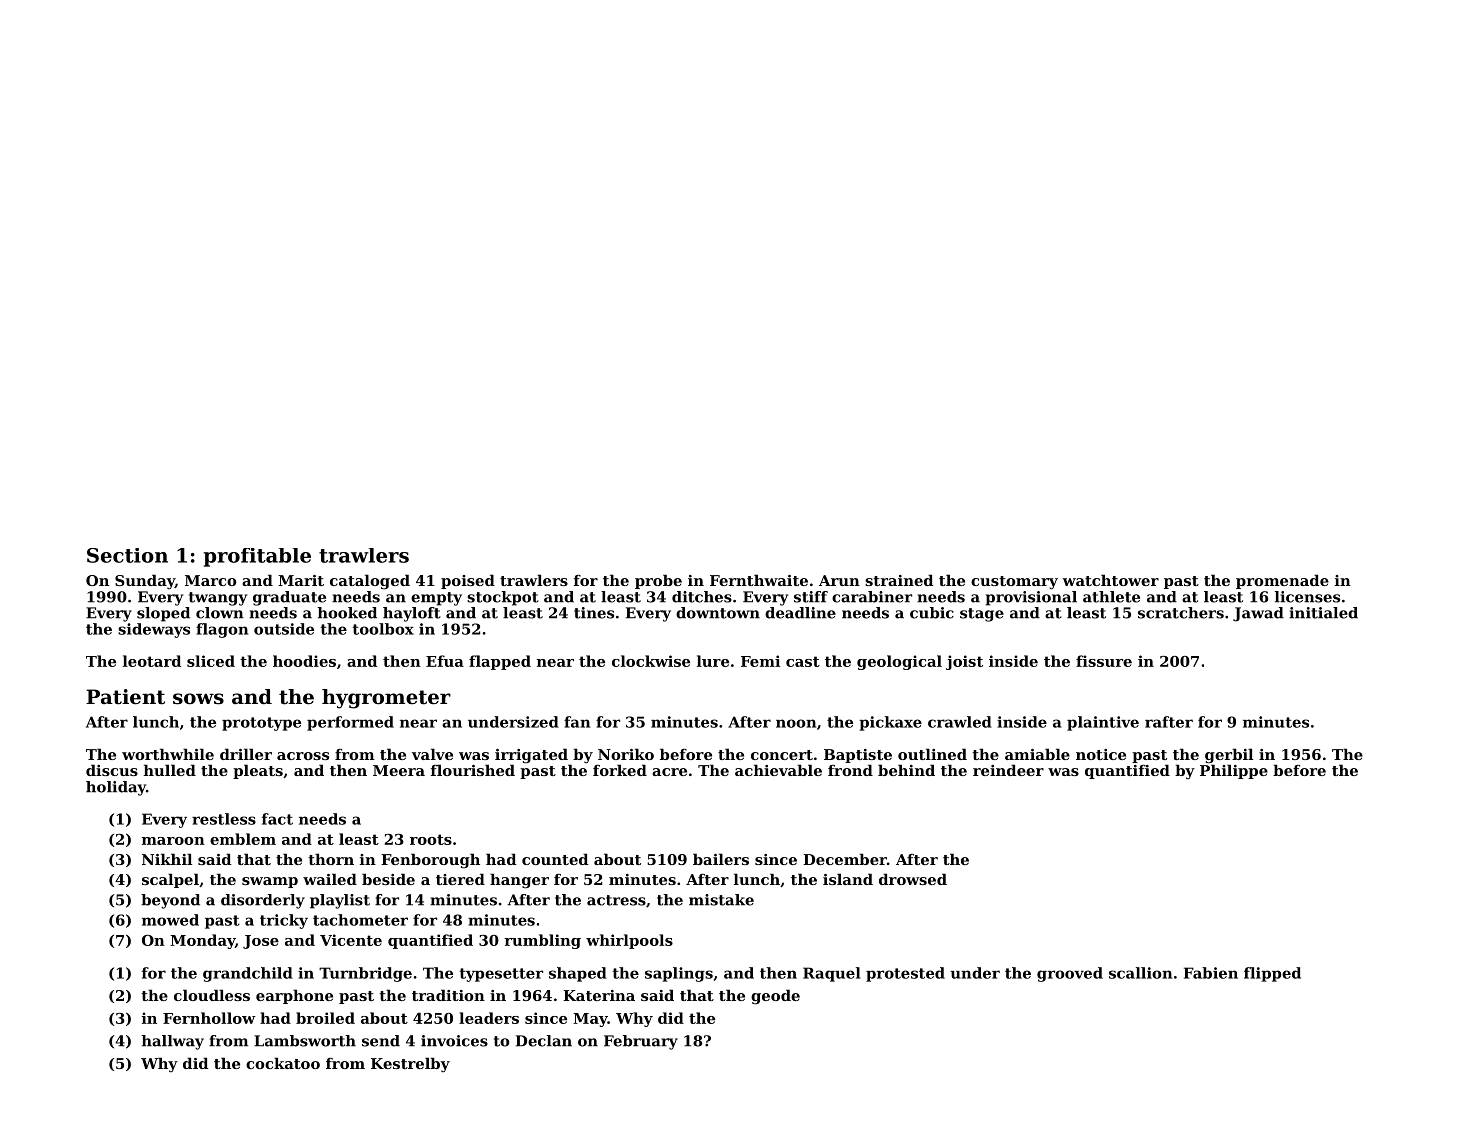 This screenshot has height=1134, width=1467. I want to click on bailers, so click(721, 859).
